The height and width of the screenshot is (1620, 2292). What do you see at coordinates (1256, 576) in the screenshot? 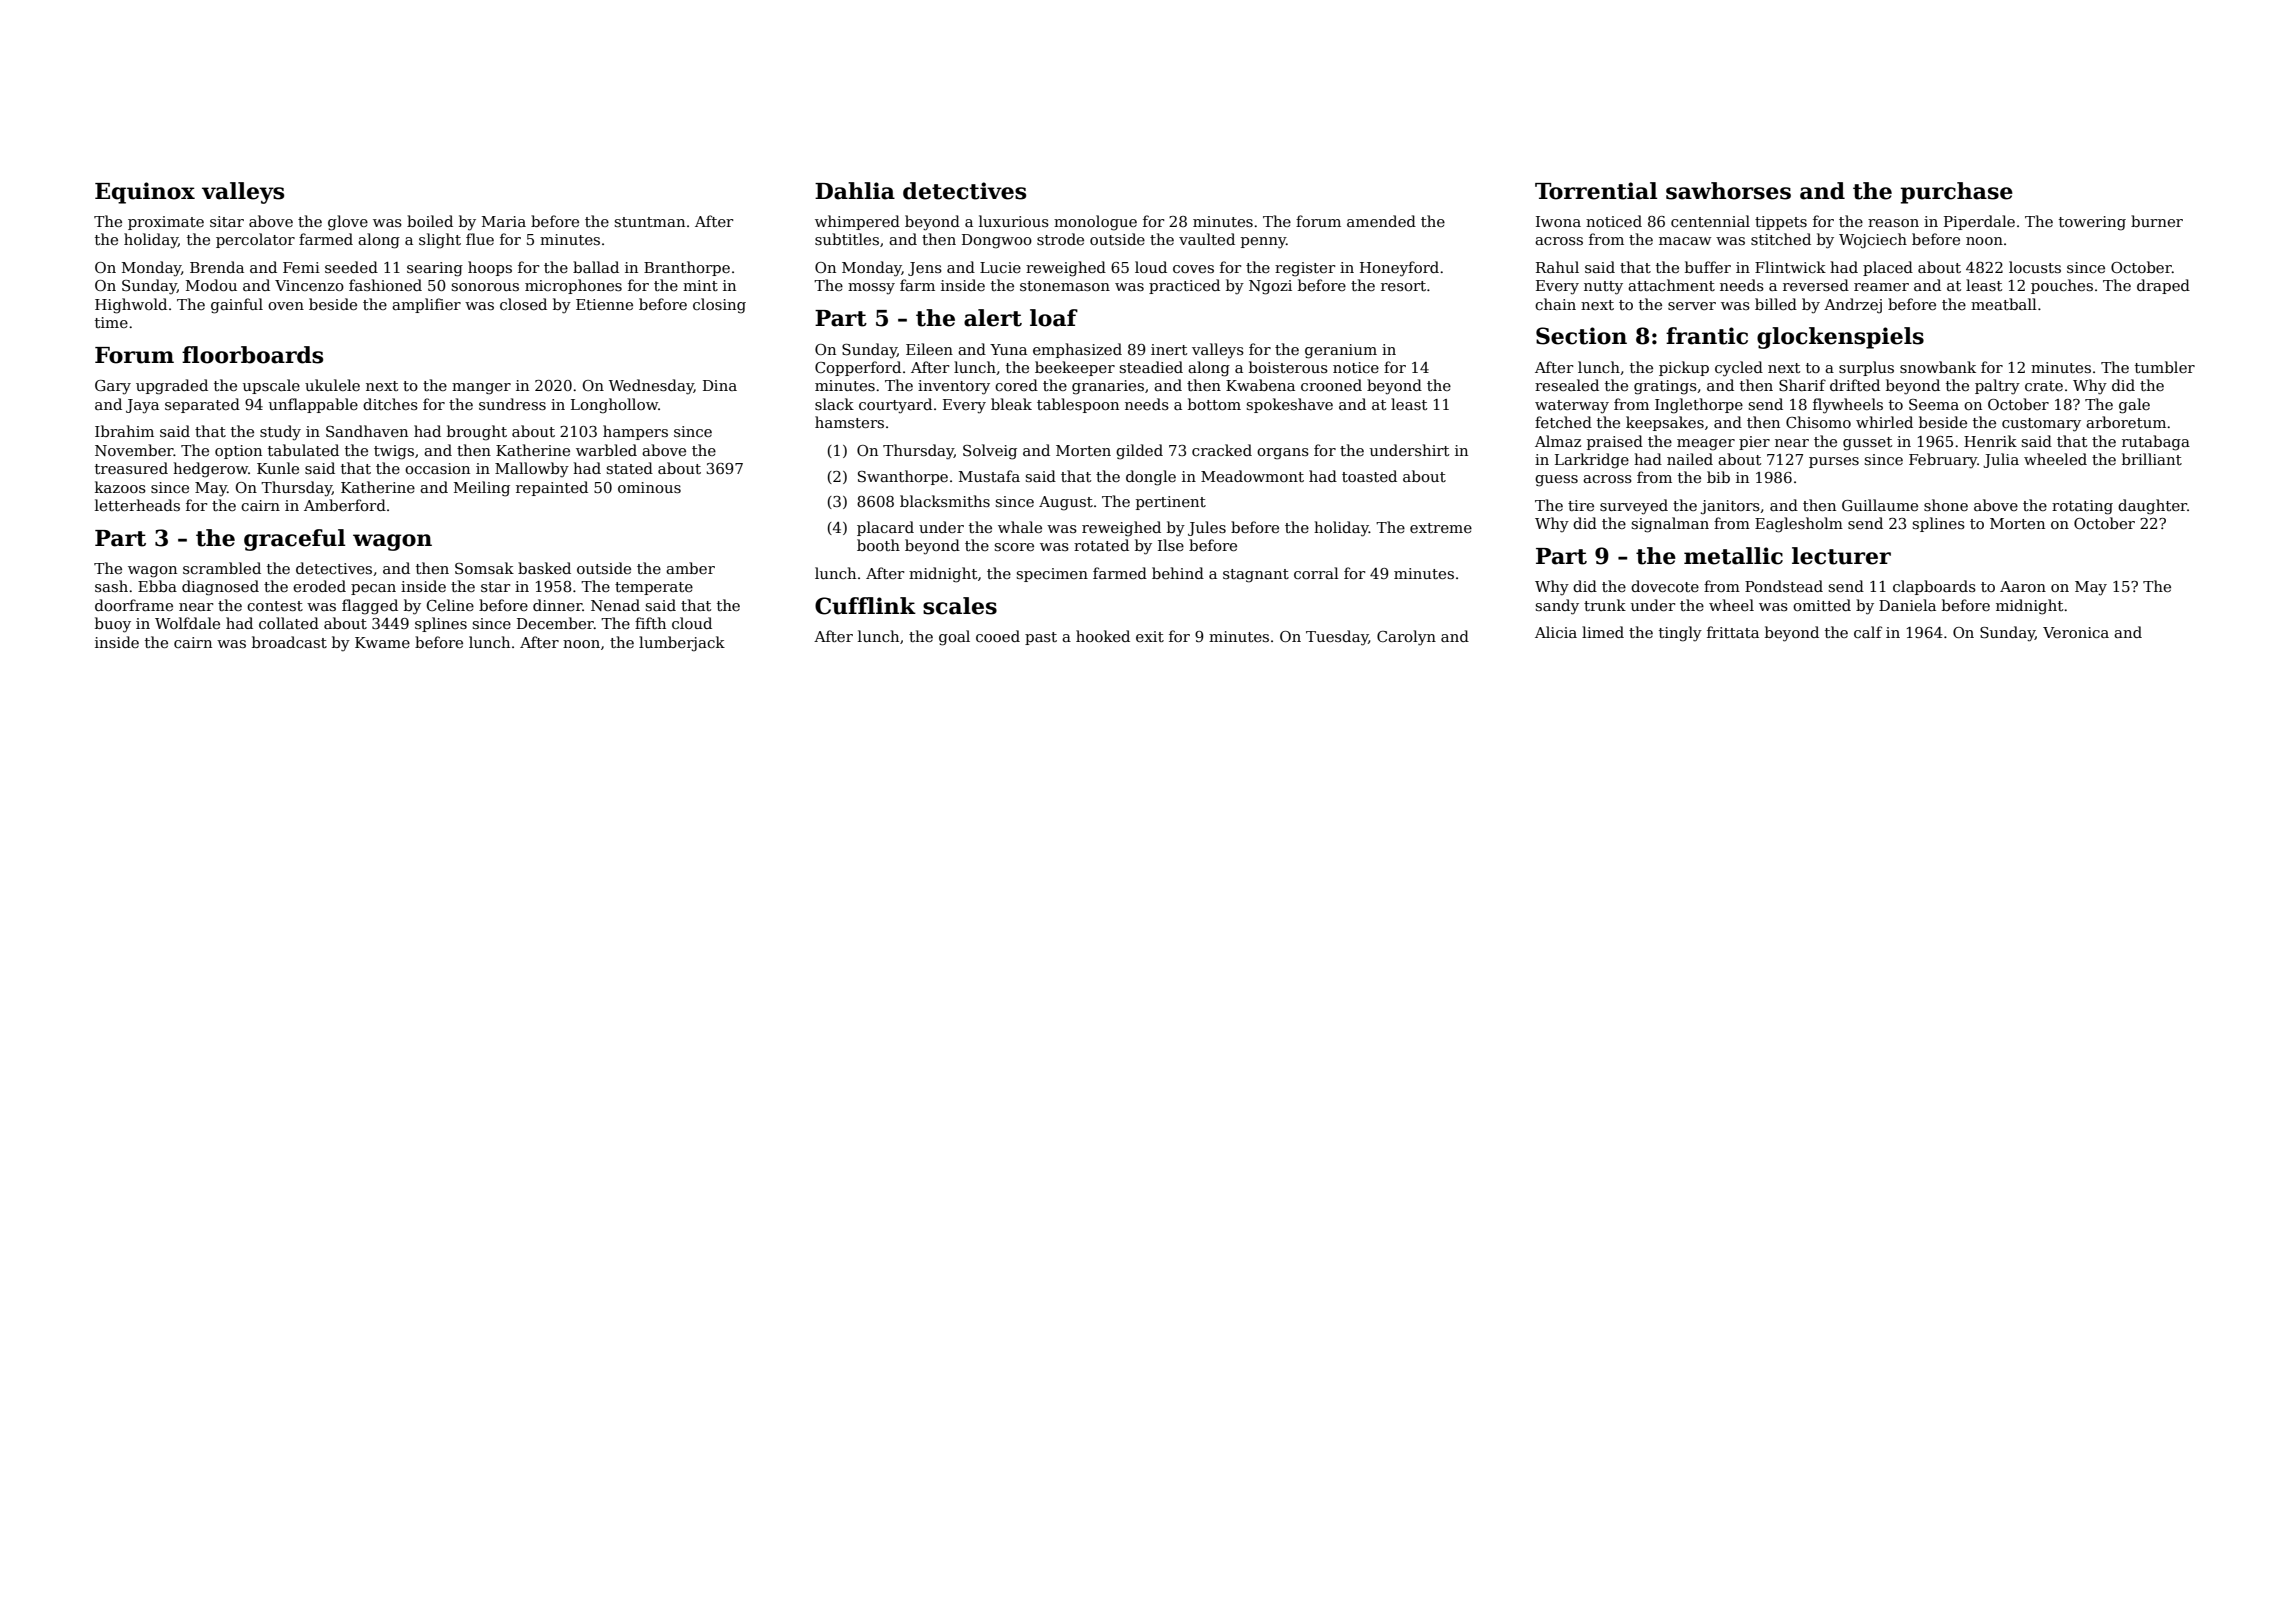
I see `stagnant` at bounding box center [1256, 576].
